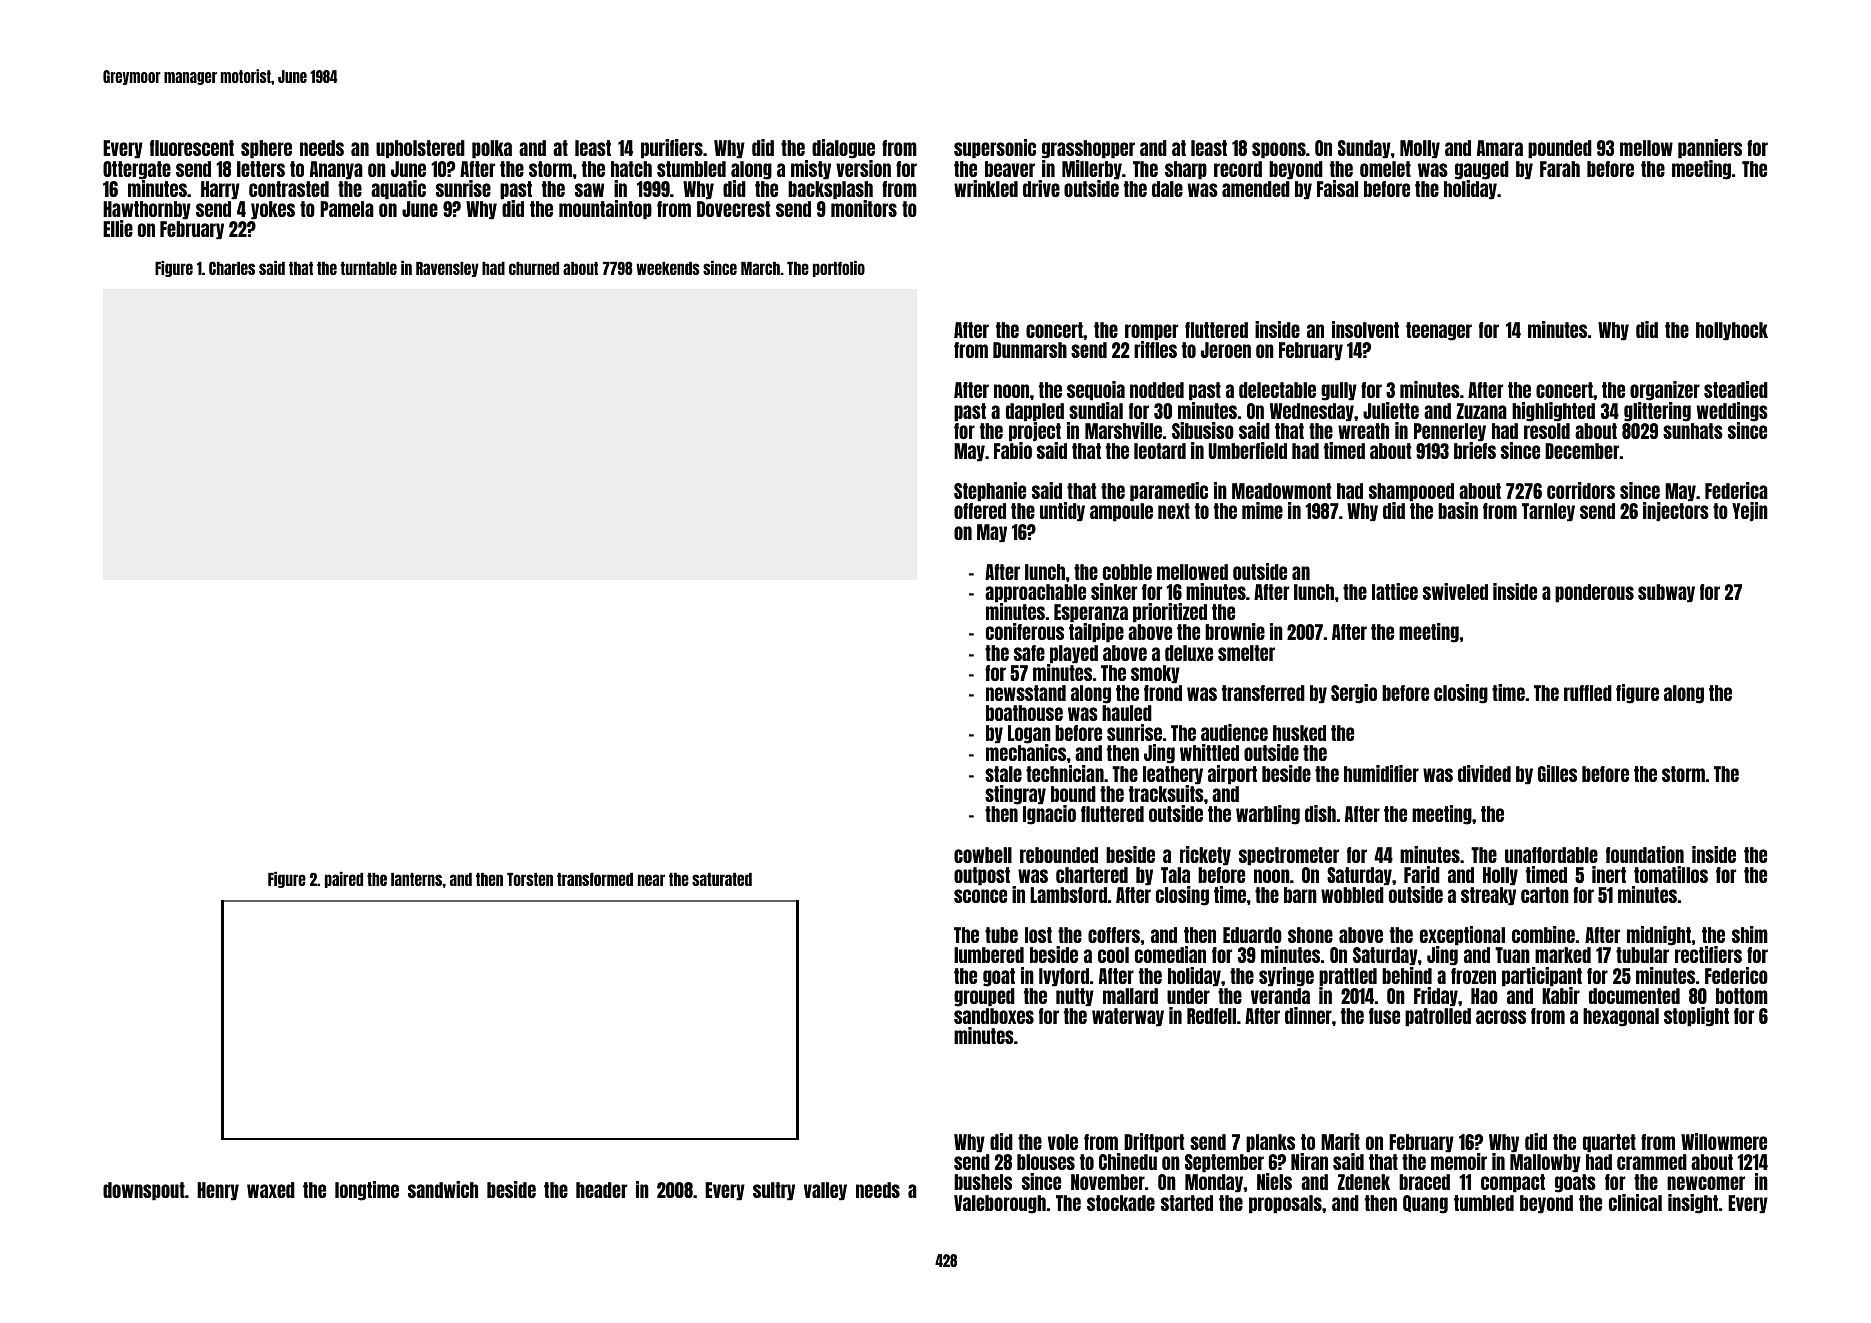  I want to click on offered, so click(980, 511).
